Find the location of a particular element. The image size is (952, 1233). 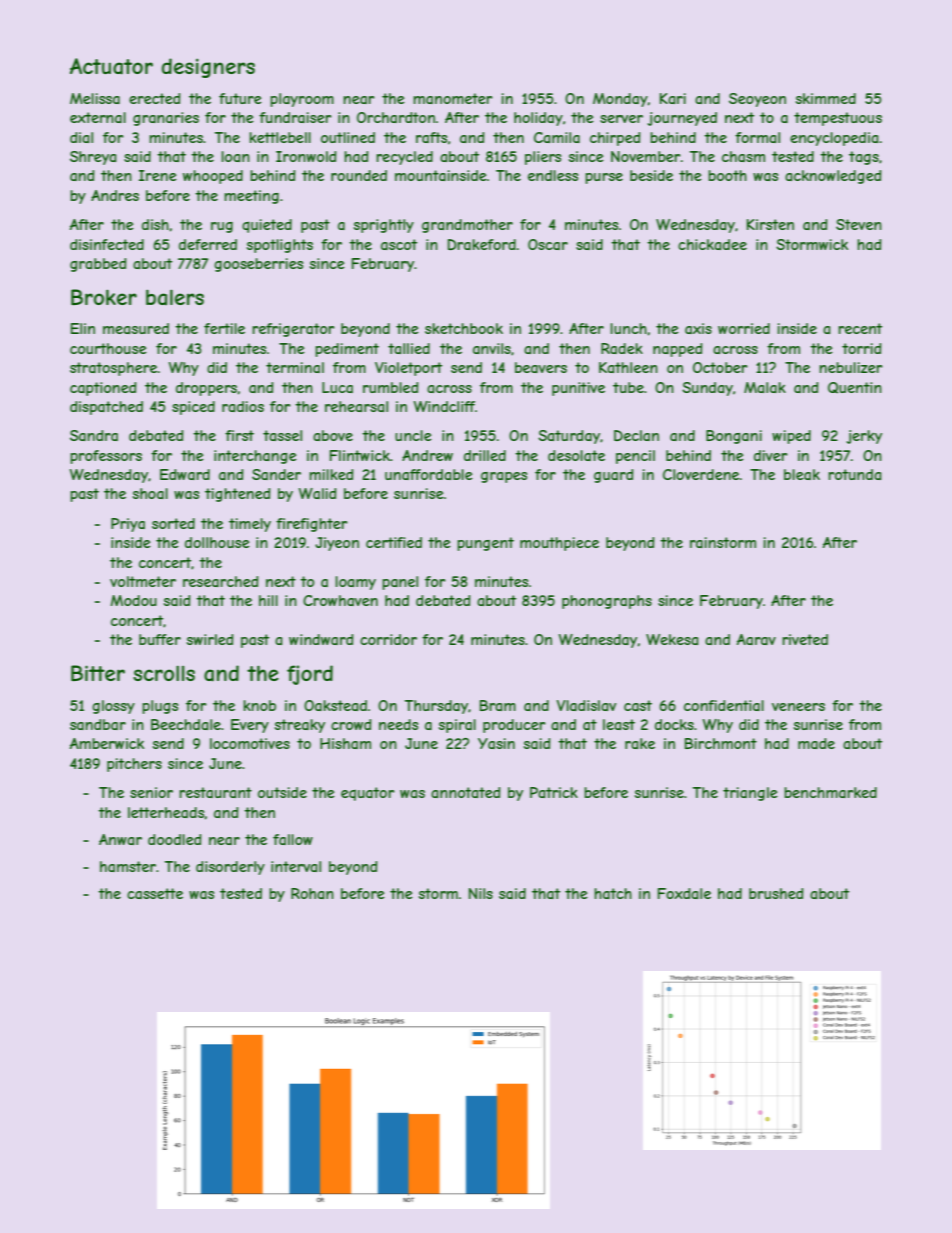

Luca is located at coordinates (337, 387).
